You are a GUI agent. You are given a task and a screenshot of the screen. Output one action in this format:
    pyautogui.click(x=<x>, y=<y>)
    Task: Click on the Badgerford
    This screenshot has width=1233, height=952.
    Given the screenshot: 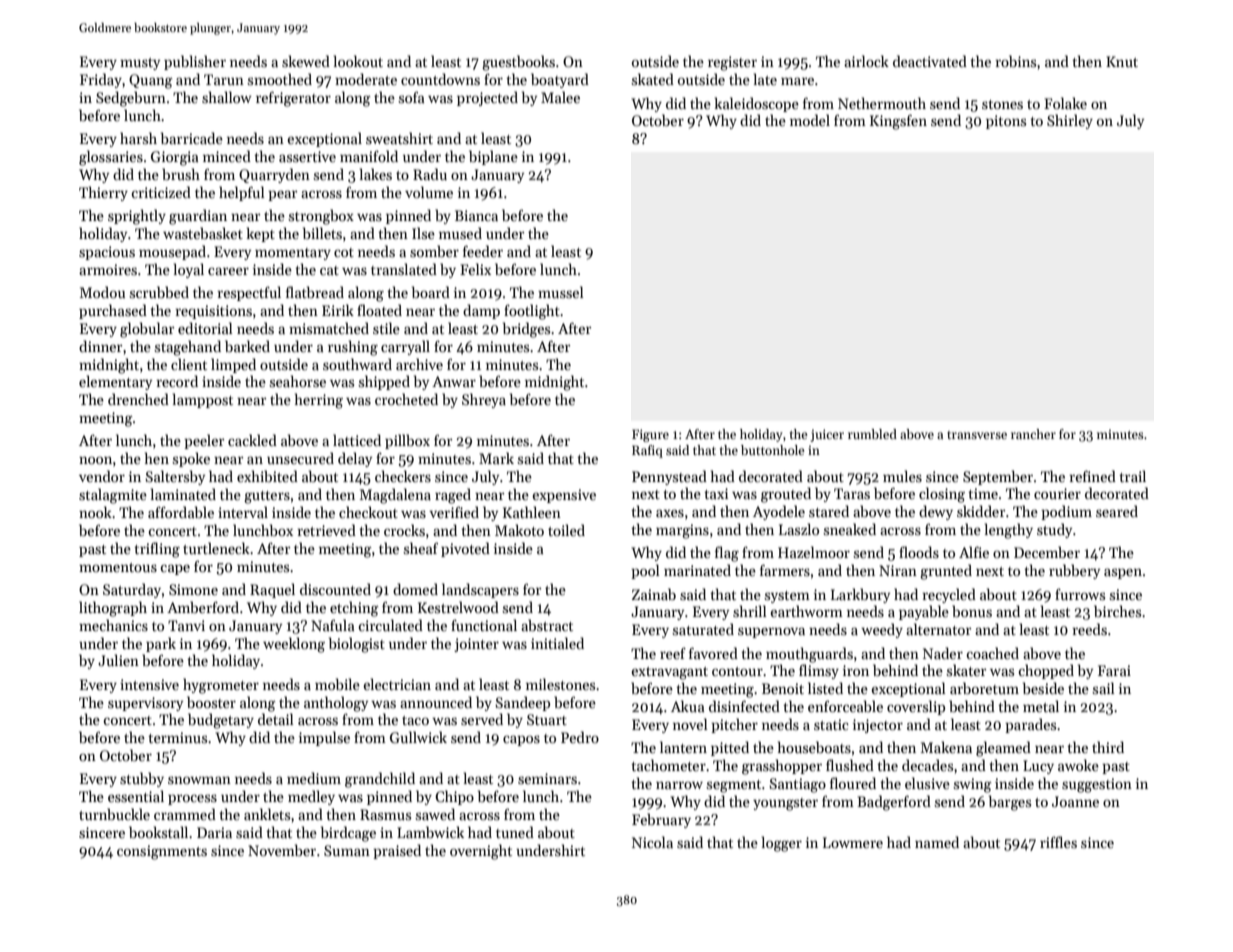 What is the action you would take?
    pyautogui.click(x=894, y=803)
